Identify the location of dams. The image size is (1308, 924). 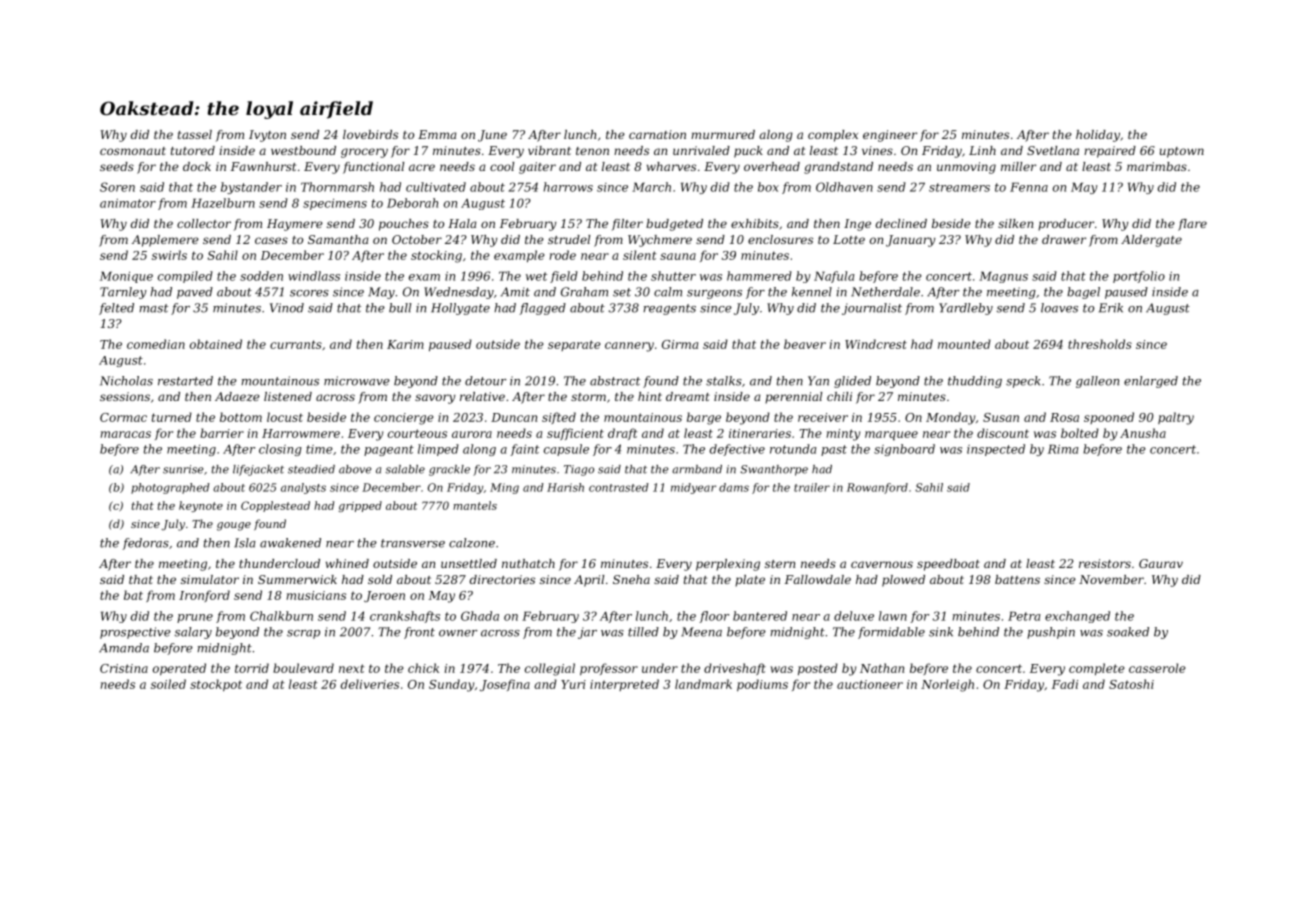
(734, 487).
